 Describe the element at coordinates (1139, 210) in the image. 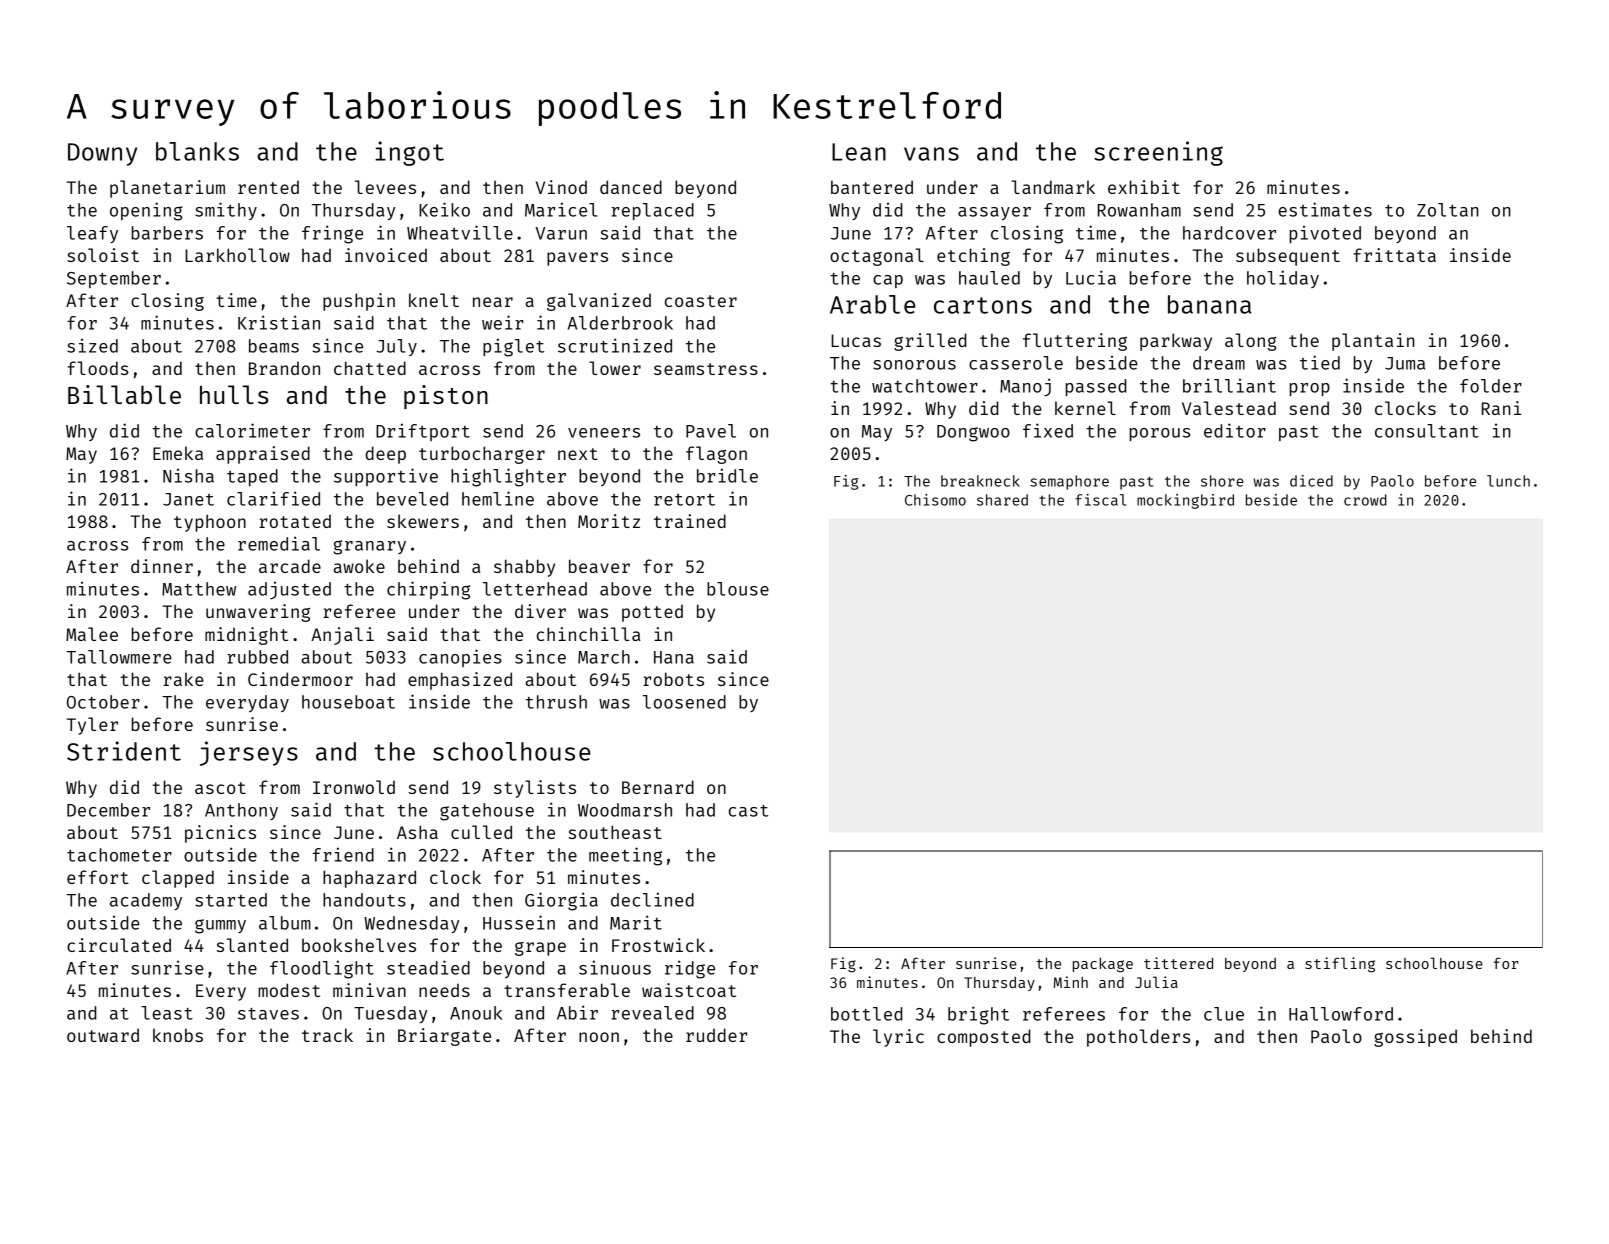

I see `Rowanham` at that location.
